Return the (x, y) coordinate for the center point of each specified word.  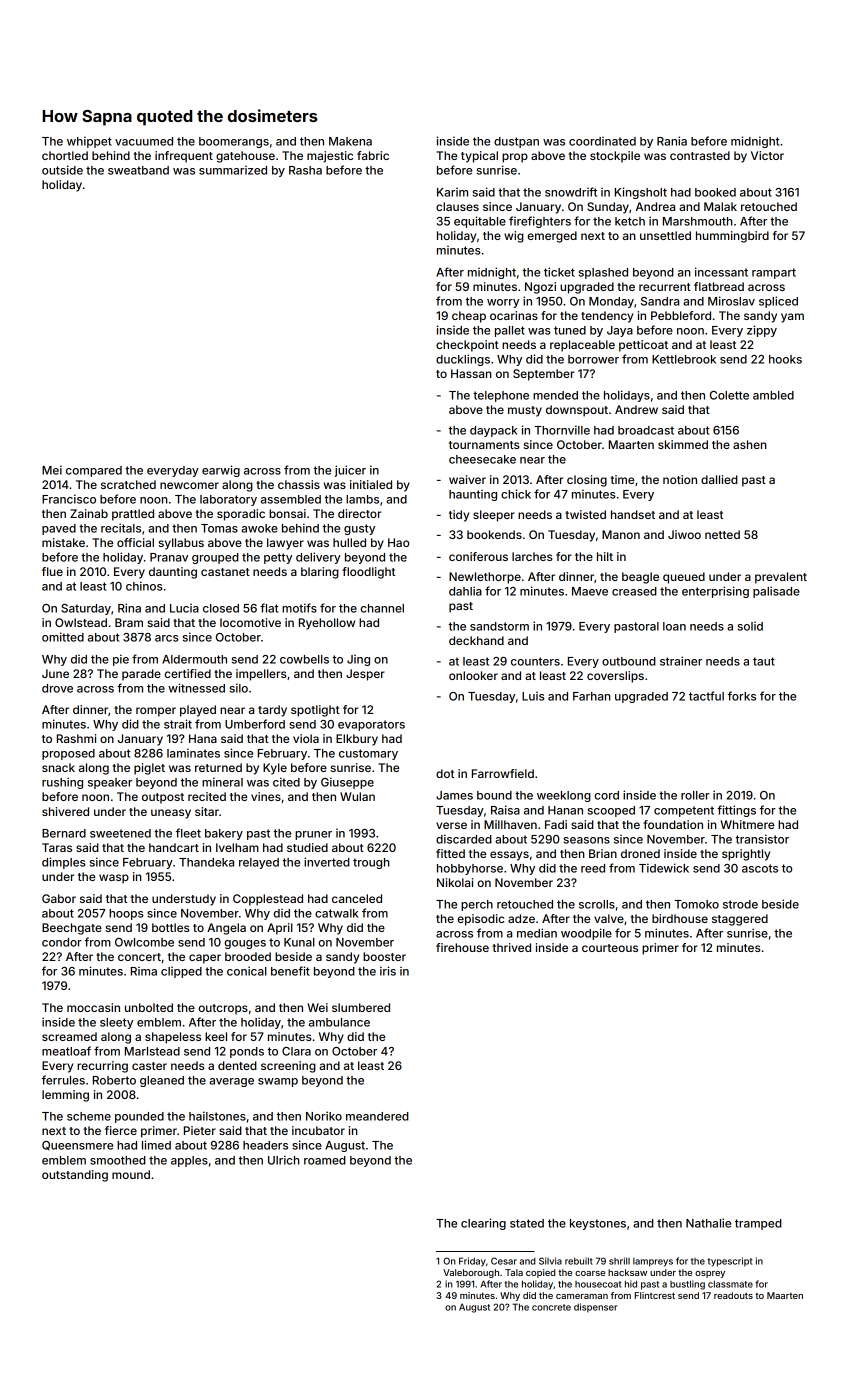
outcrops (223, 1009)
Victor (767, 155)
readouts (733, 1295)
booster (384, 956)
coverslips (615, 677)
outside (62, 170)
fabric (373, 155)
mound (131, 1174)
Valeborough (471, 1273)
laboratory (228, 500)
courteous (610, 948)
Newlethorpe (485, 578)
